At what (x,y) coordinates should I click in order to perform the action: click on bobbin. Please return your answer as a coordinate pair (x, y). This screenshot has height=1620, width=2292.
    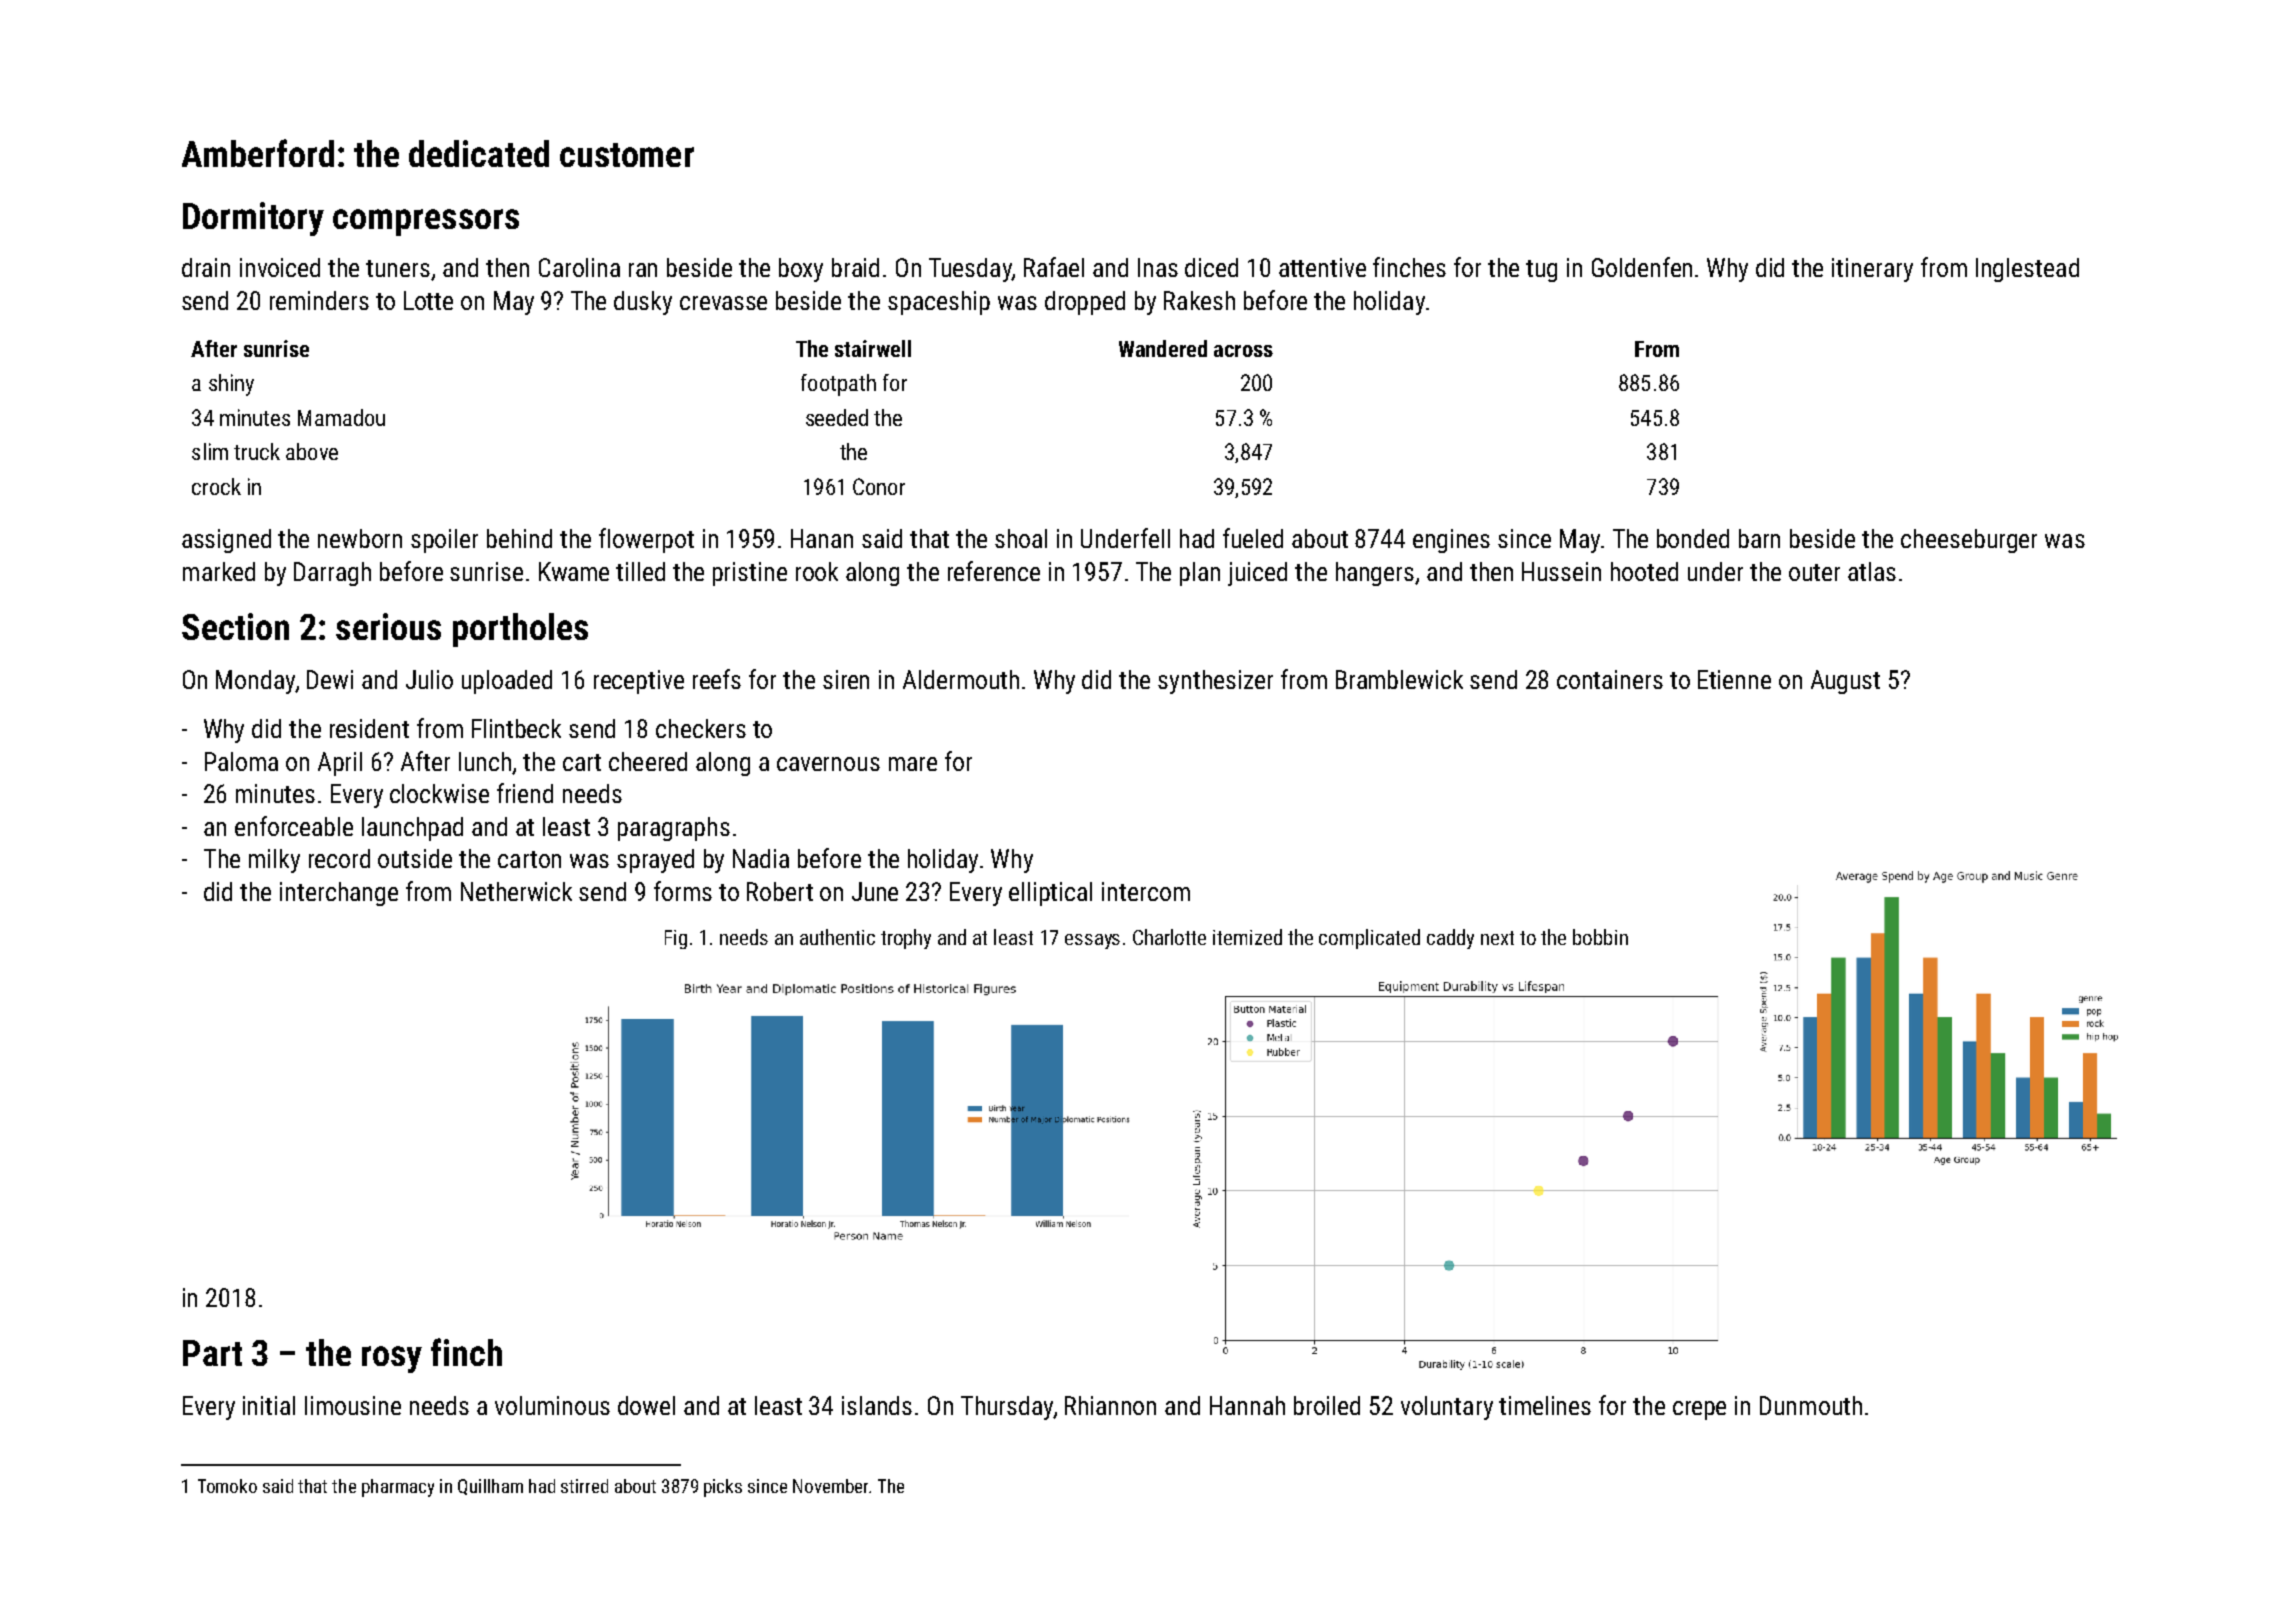
    Looking at the image, I should click on (1600, 937).
